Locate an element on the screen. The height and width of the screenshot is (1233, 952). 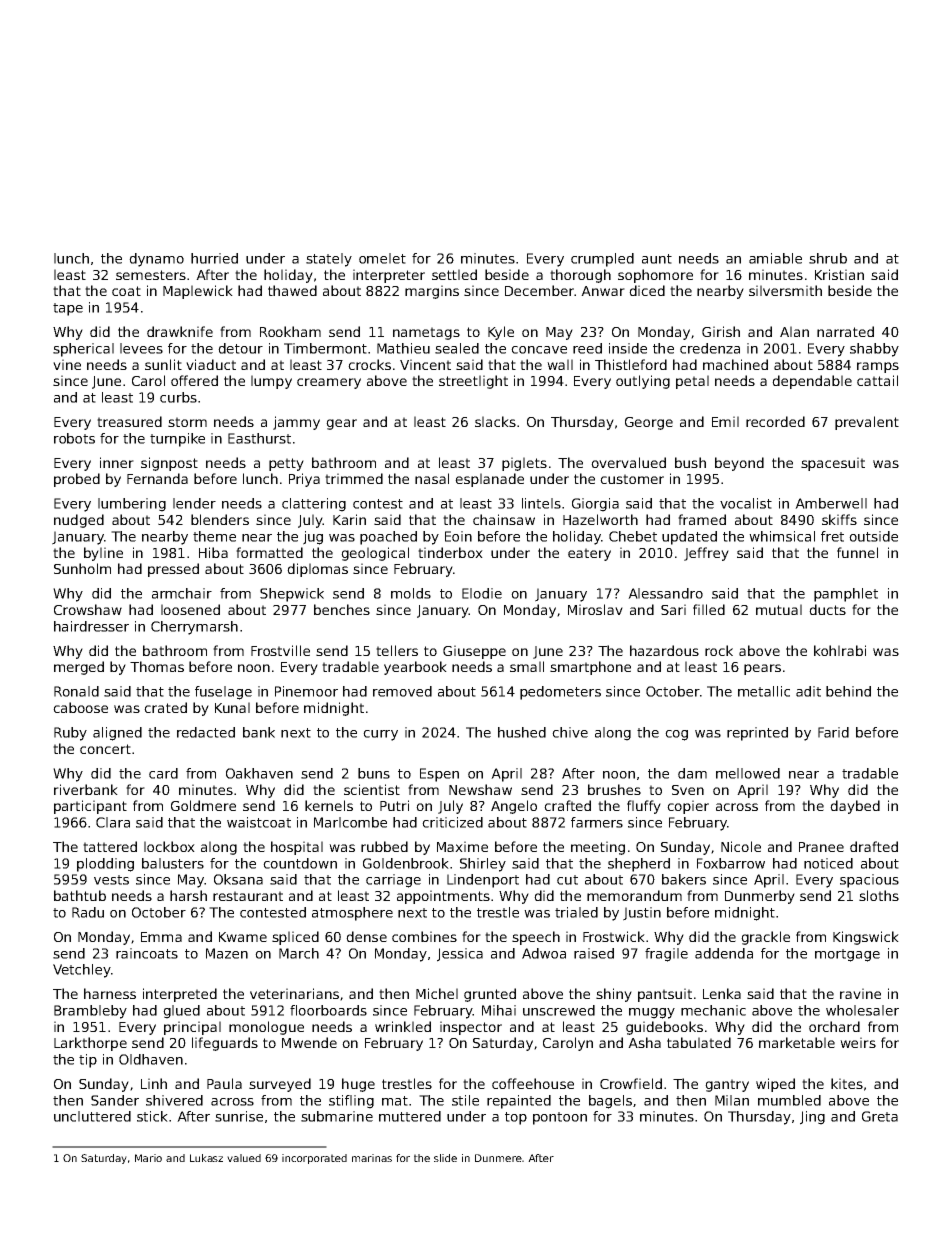
copier is located at coordinates (688, 807).
